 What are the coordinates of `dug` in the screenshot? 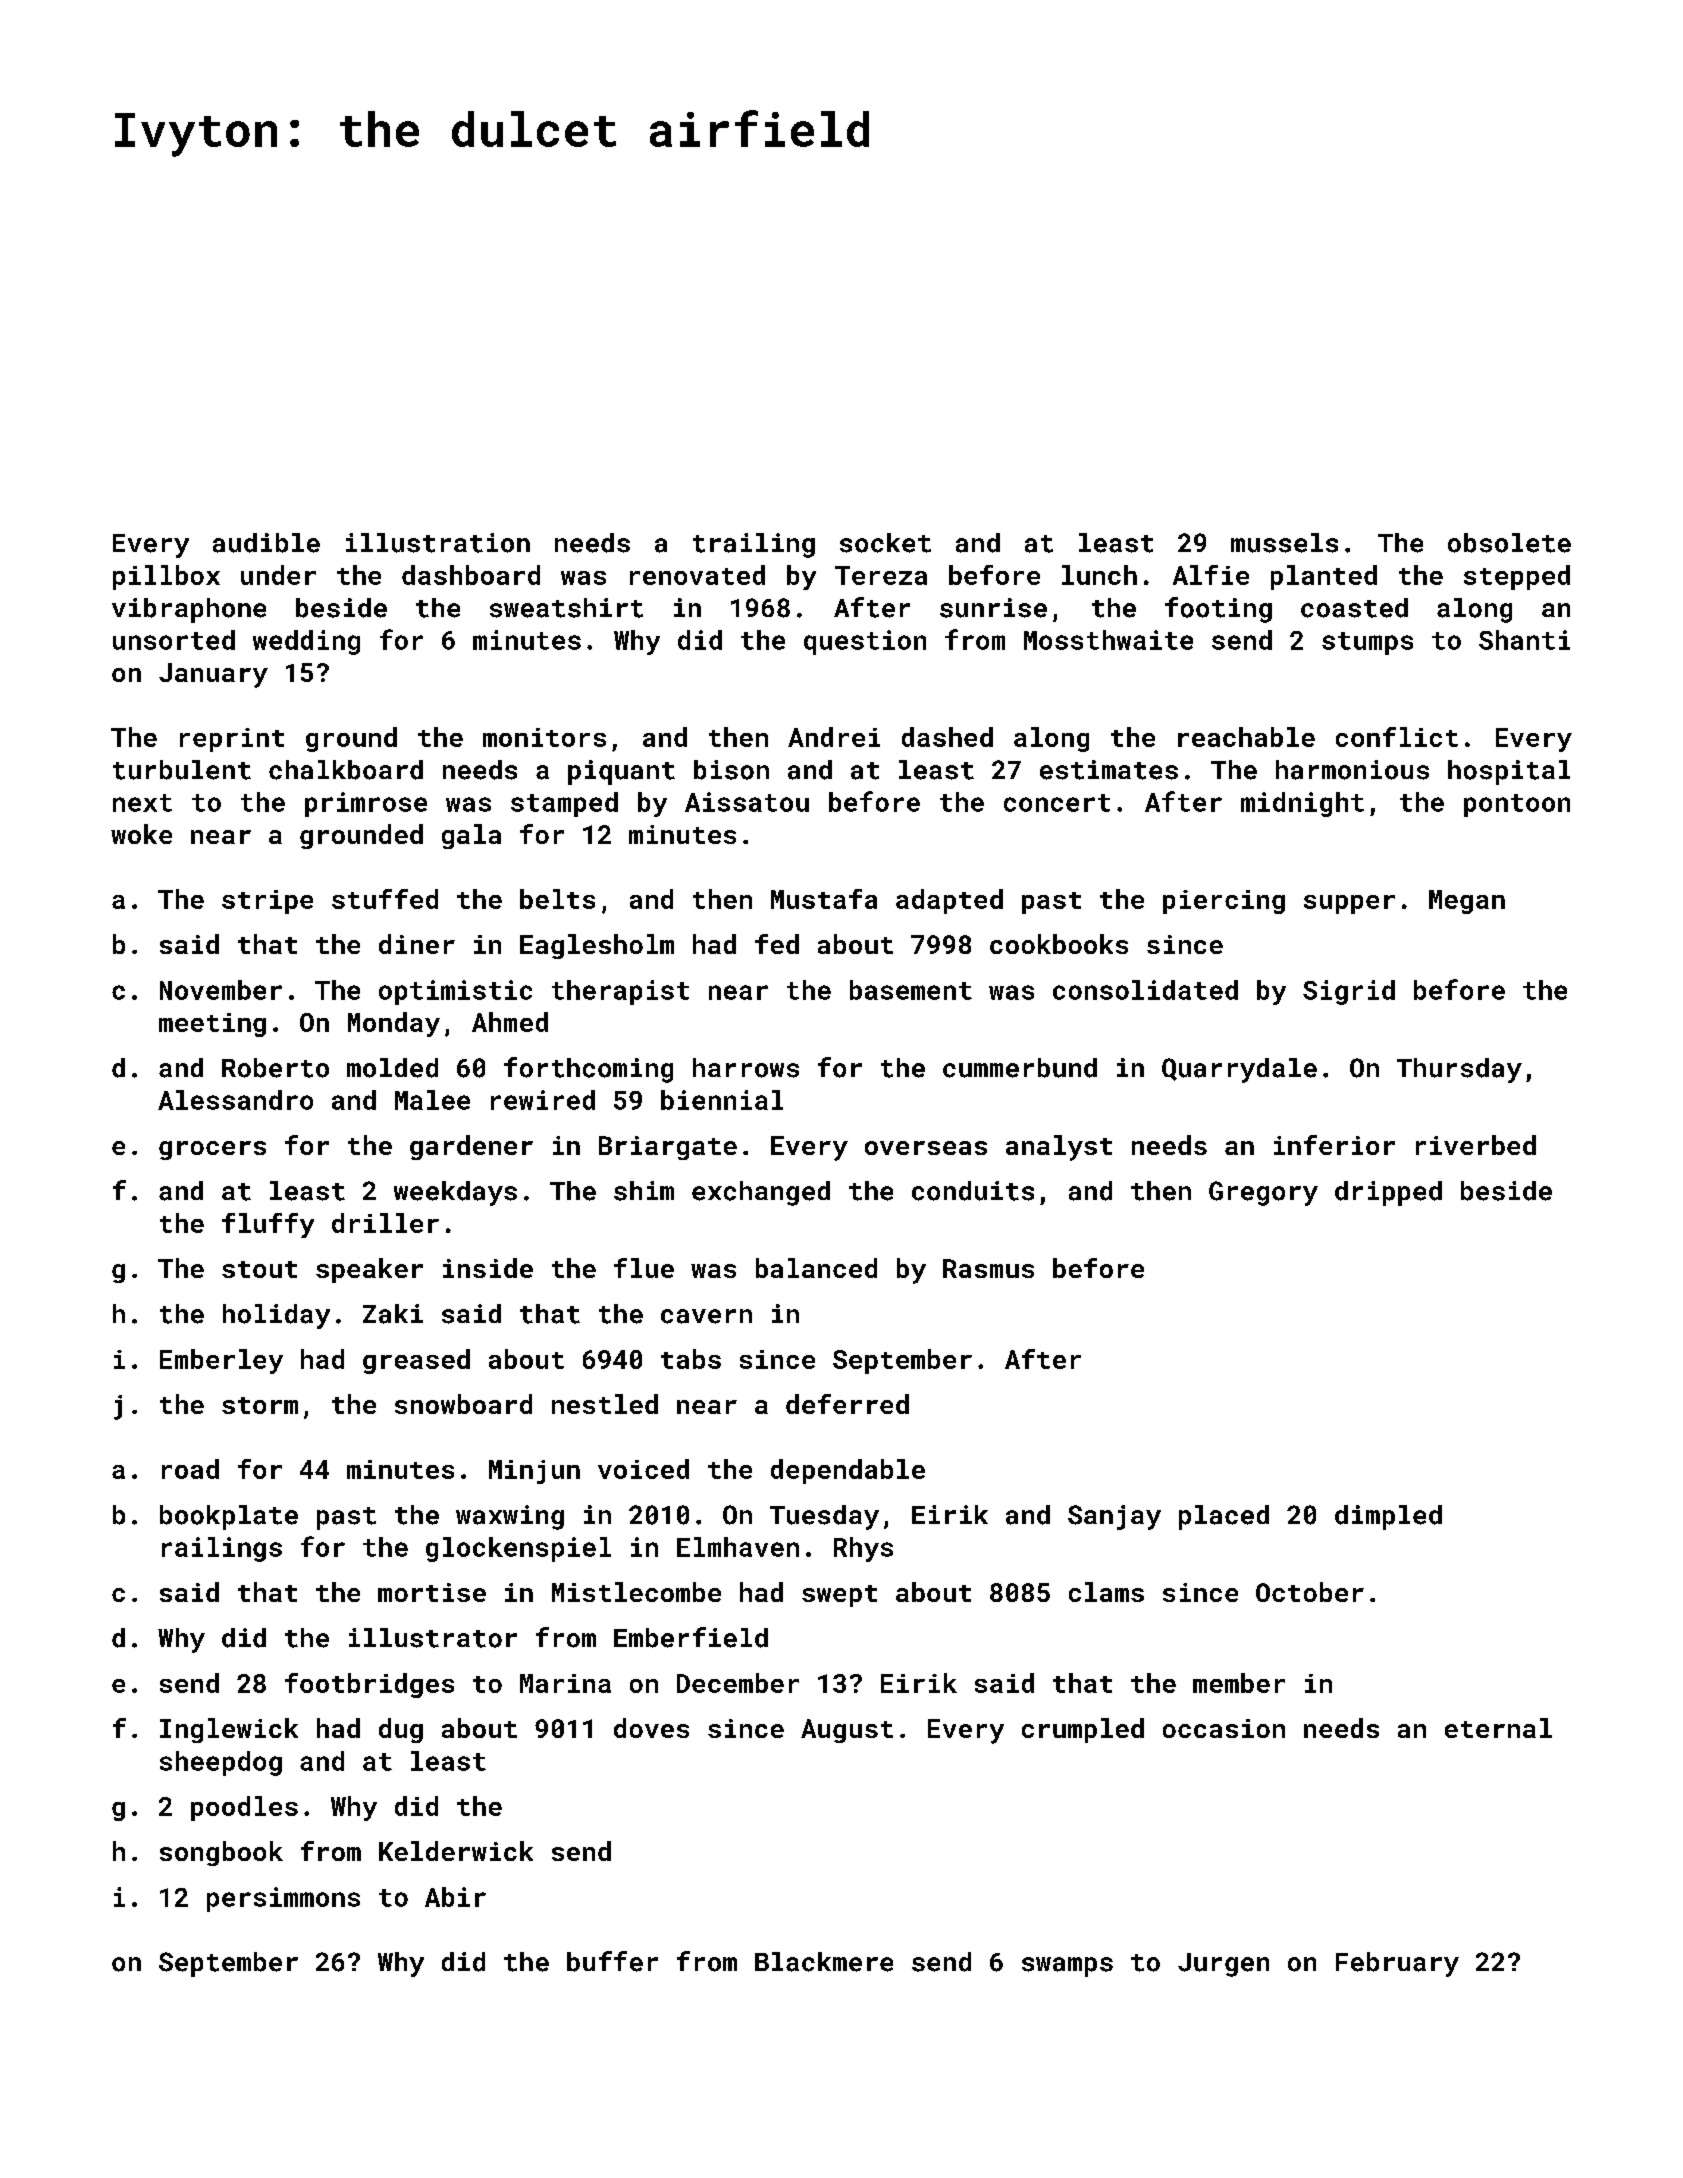 It's located at (401, 1730).
